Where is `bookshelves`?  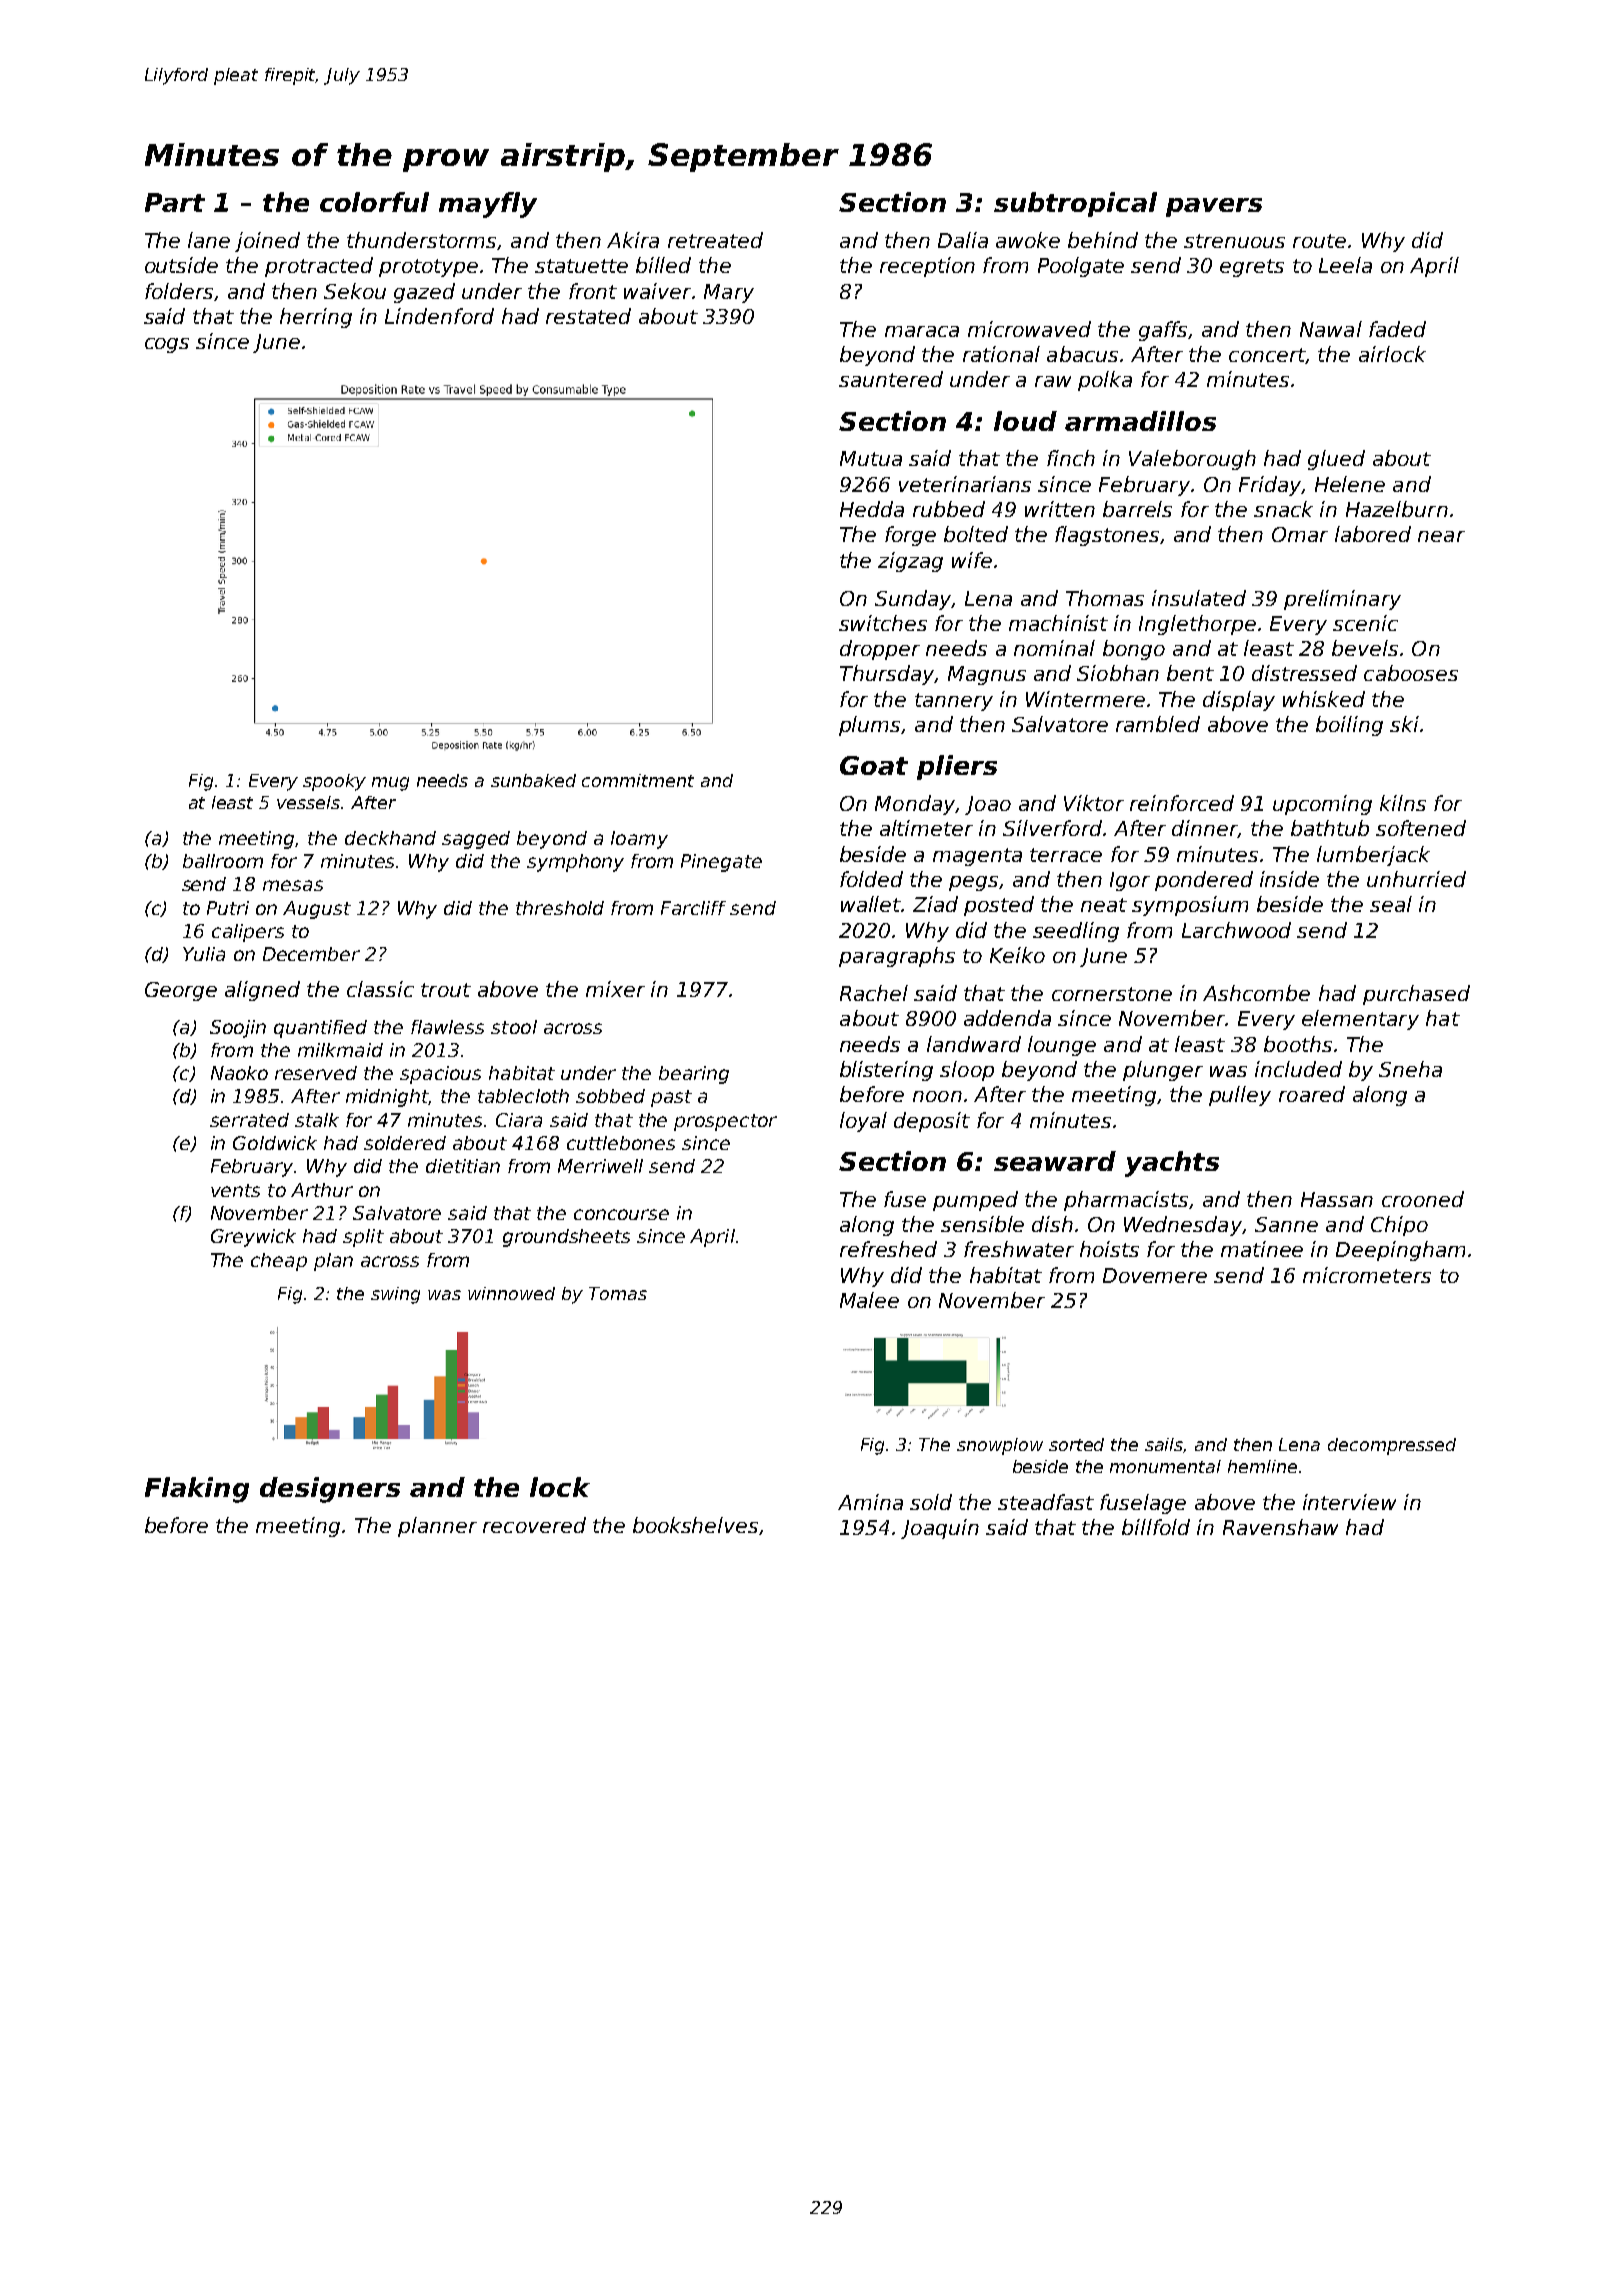 bookshelves is located at coordinates (695, 1525).
